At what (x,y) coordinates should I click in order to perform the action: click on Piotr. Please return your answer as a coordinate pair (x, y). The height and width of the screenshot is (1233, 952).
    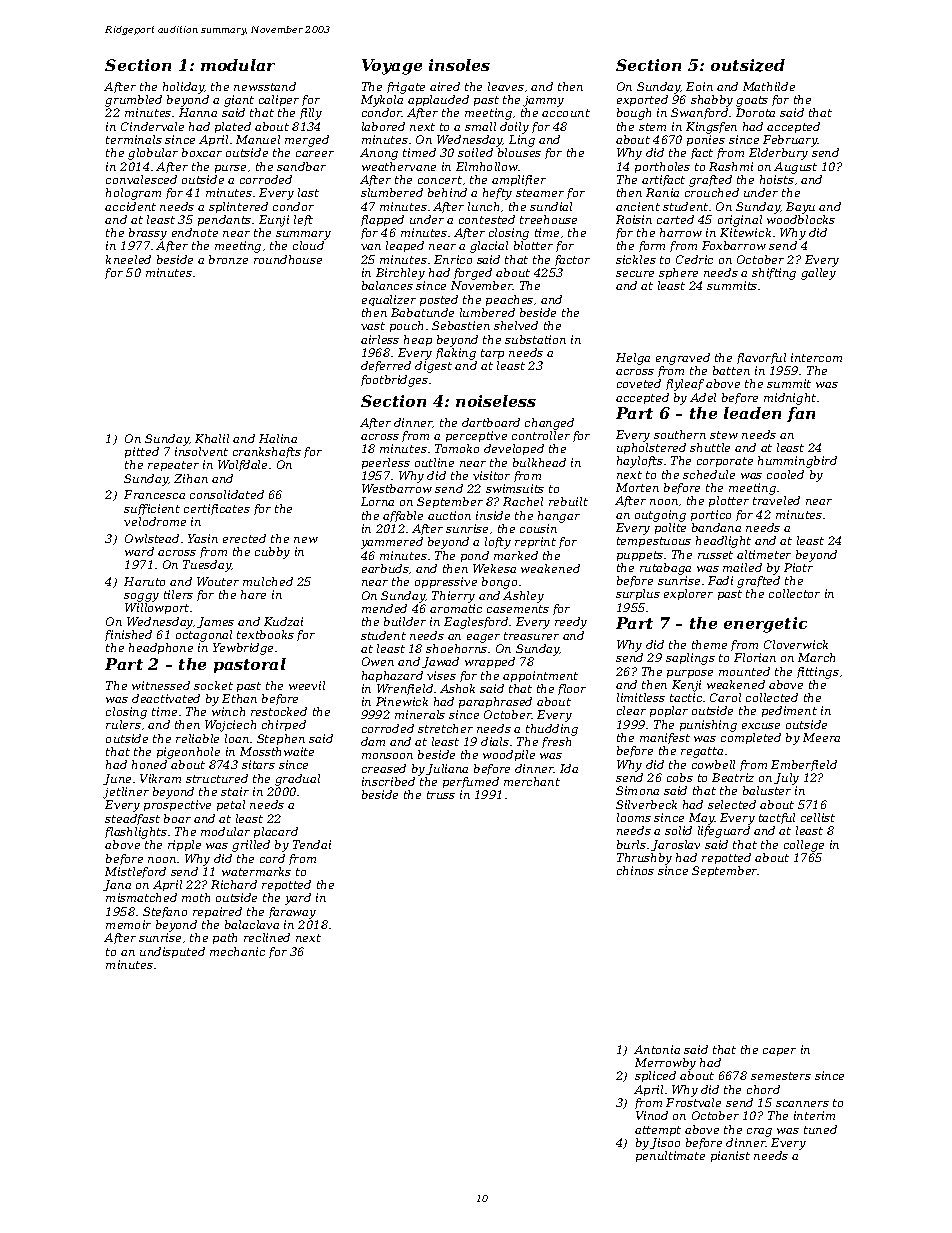
    Looking at the image, I should click on (798, 567).
